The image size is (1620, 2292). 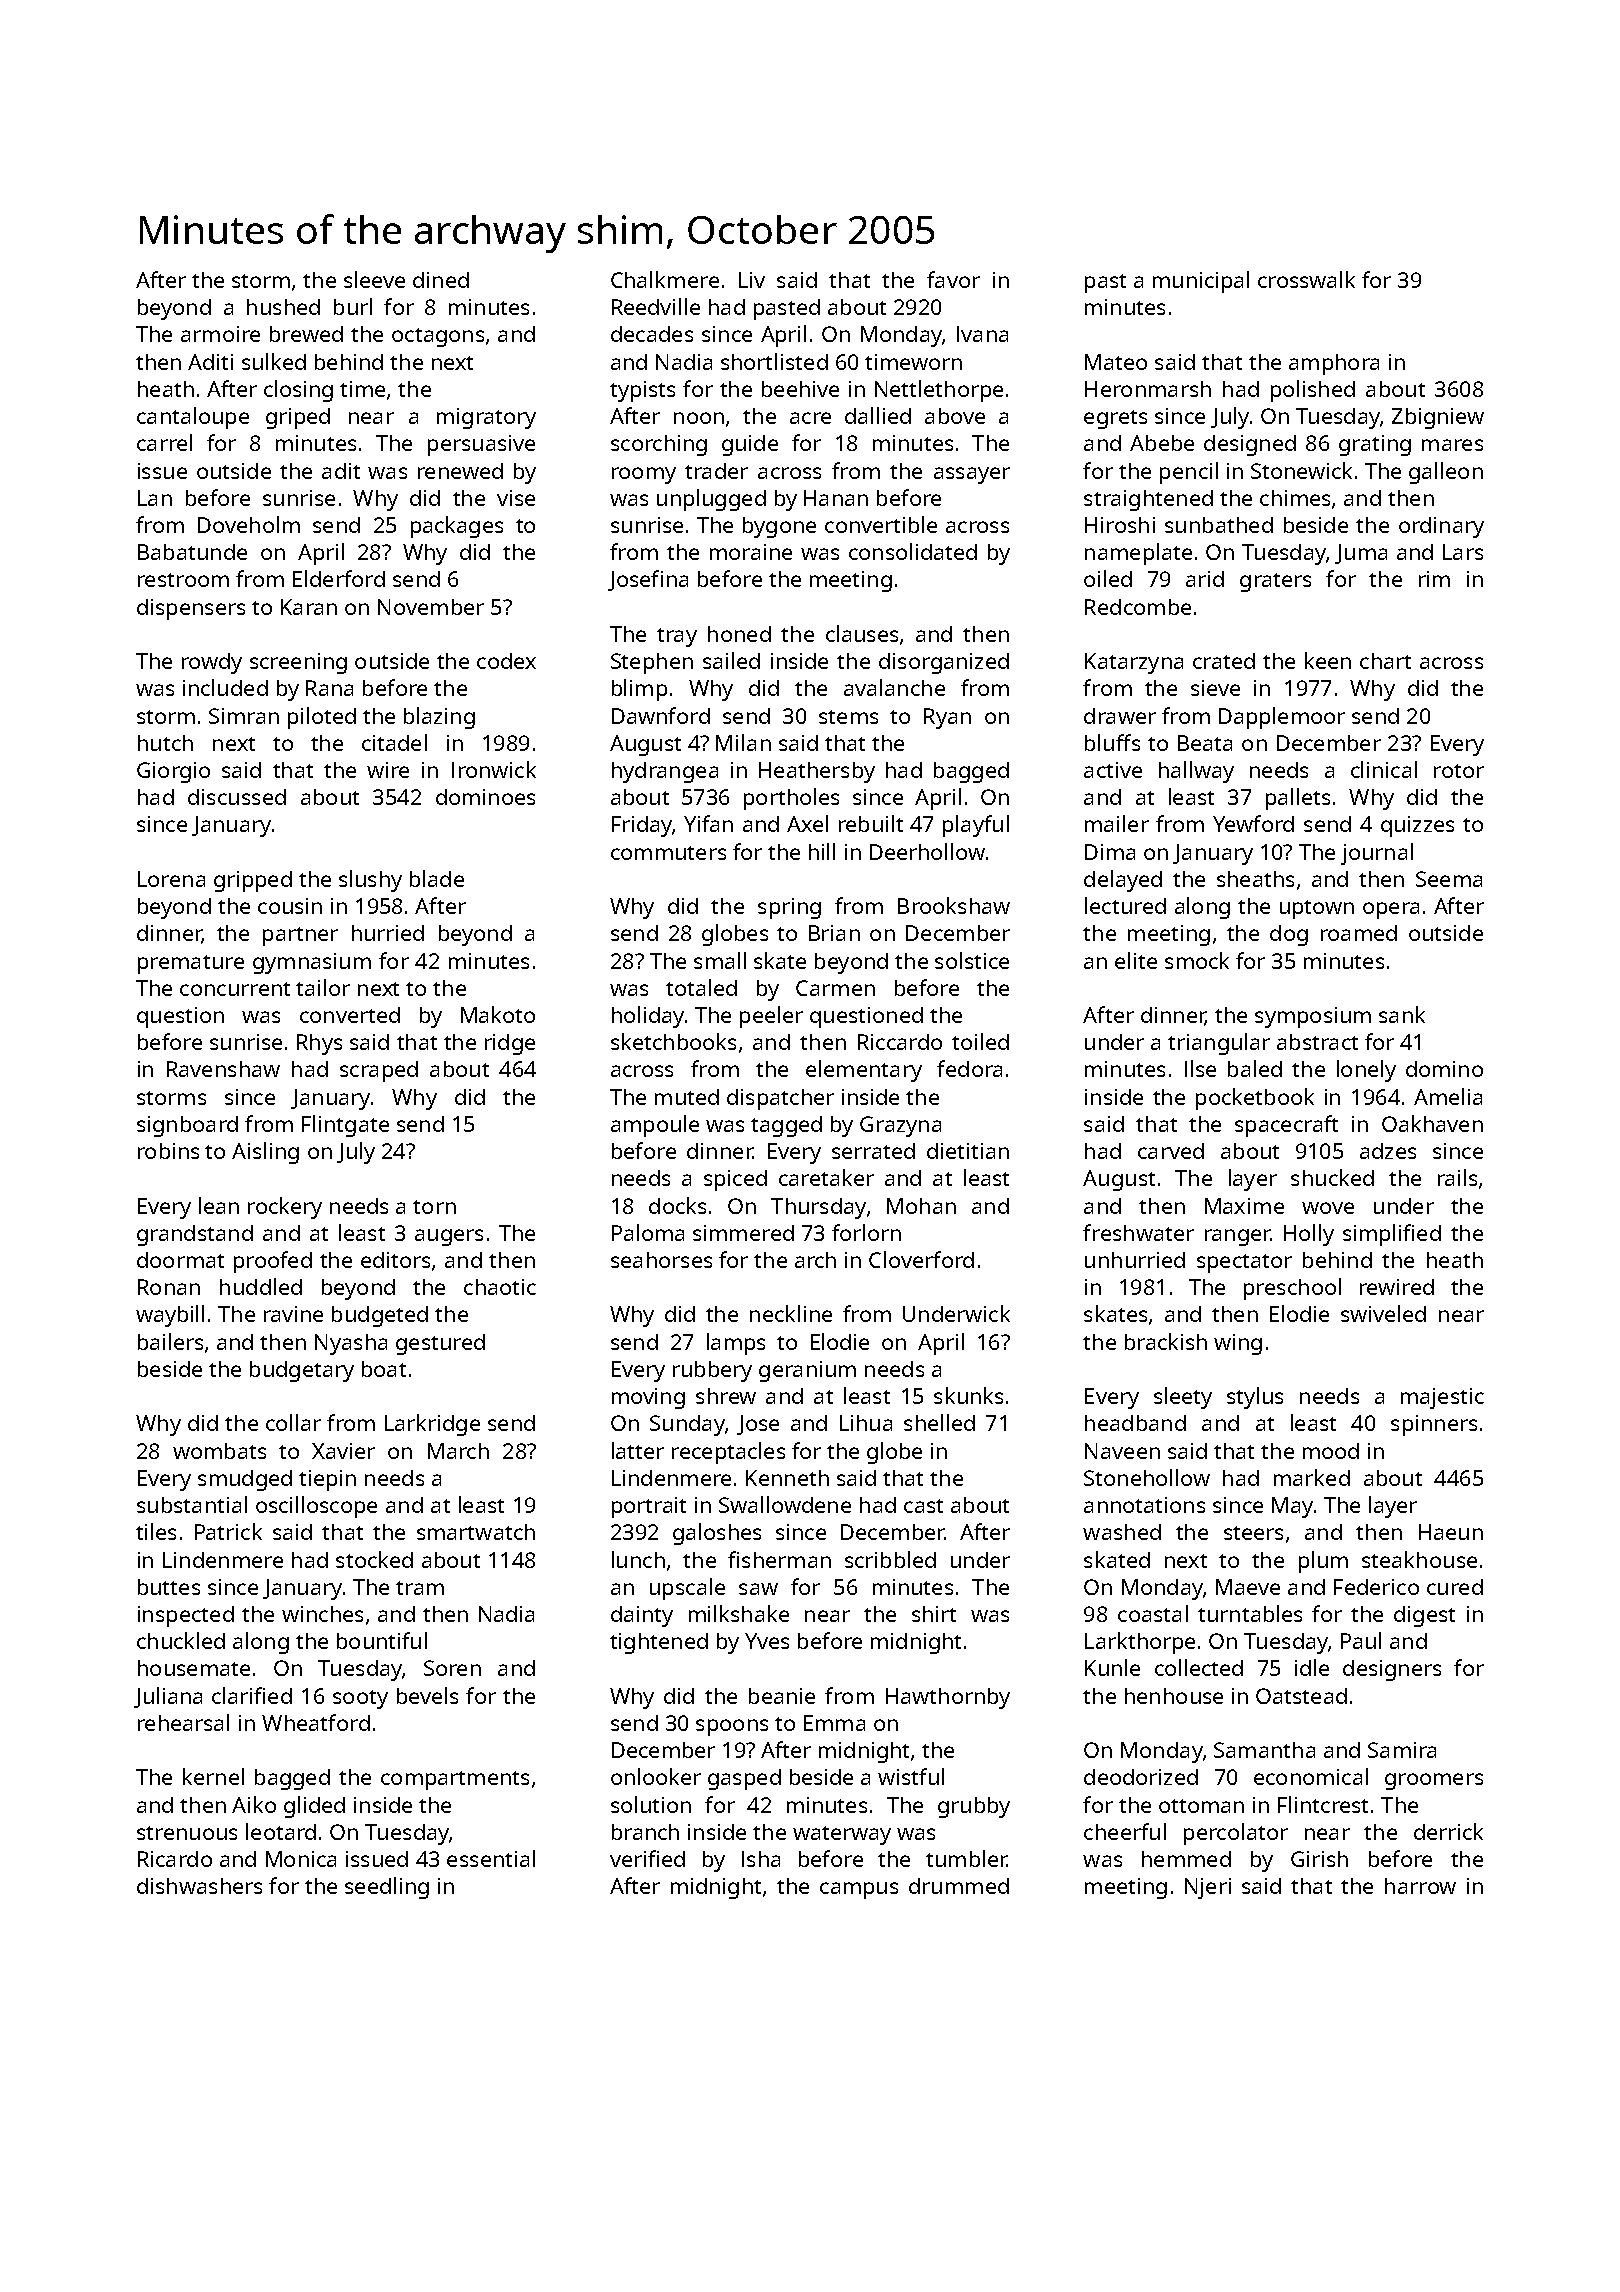 What do you see at coordinates (491, 1858) in the document?
I see `essential` at bounding box center [491, 1858].
